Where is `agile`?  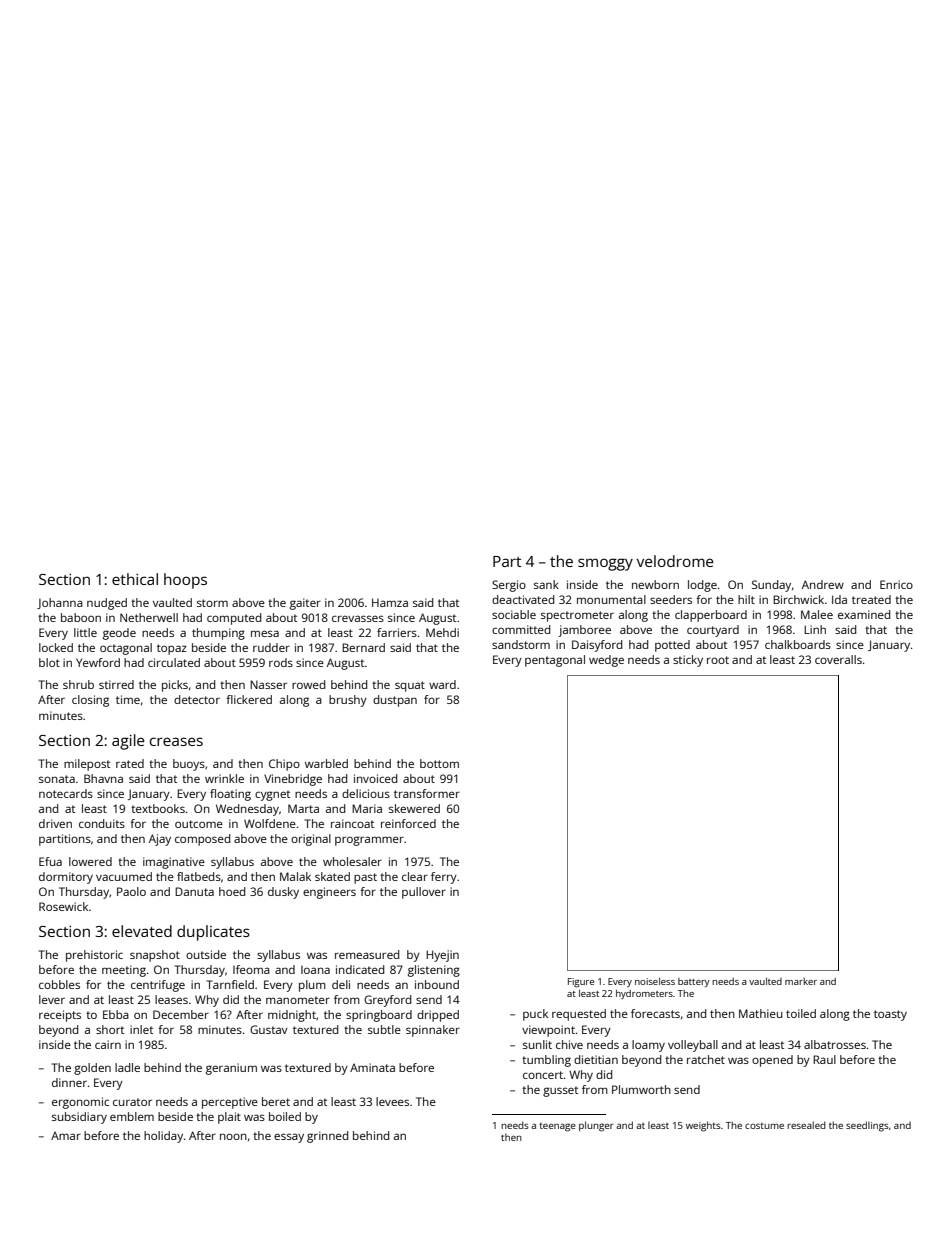 agile is located at coordinates (128, 742).
